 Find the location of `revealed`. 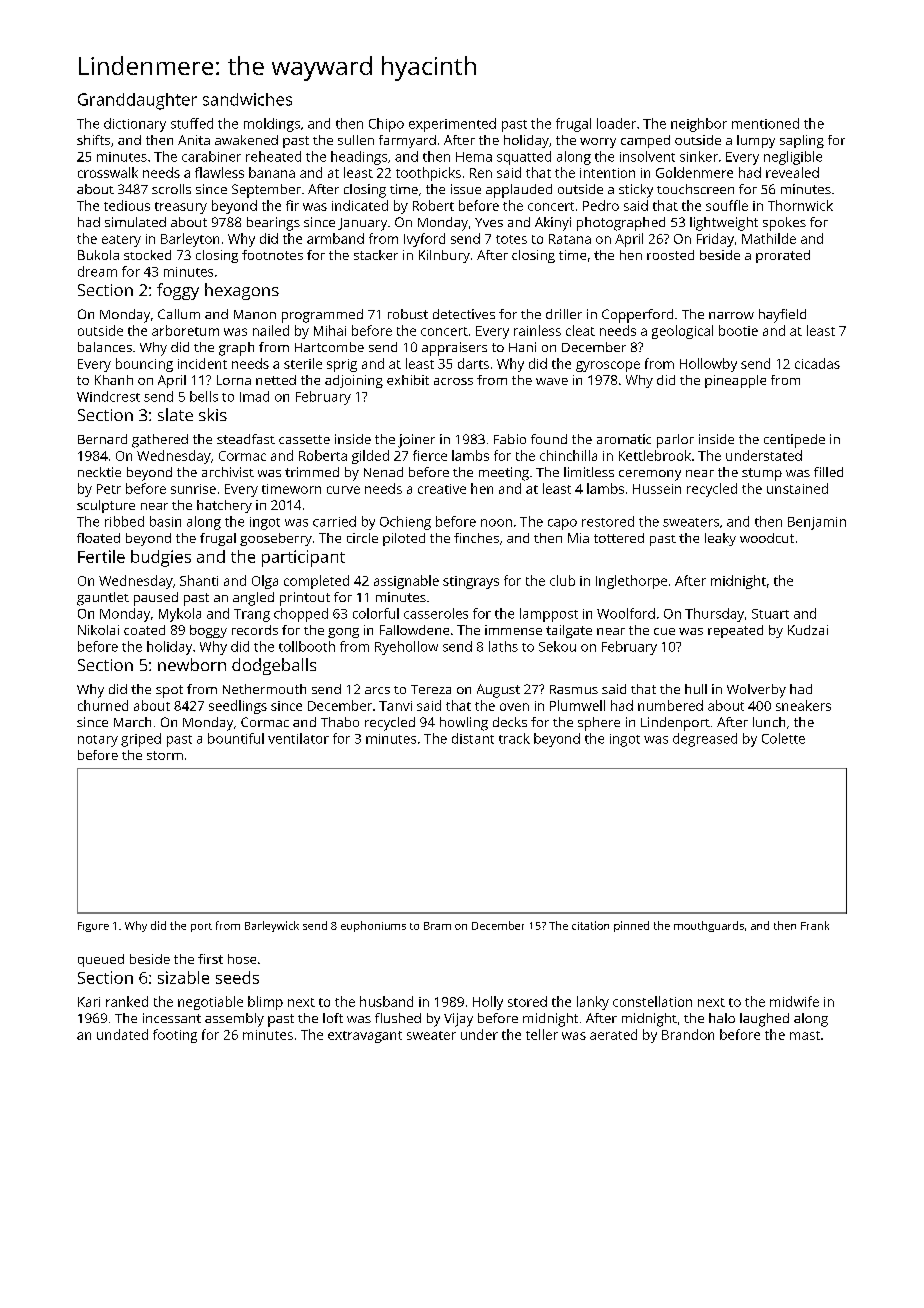

revealed is located at coordinates (792, 172).
